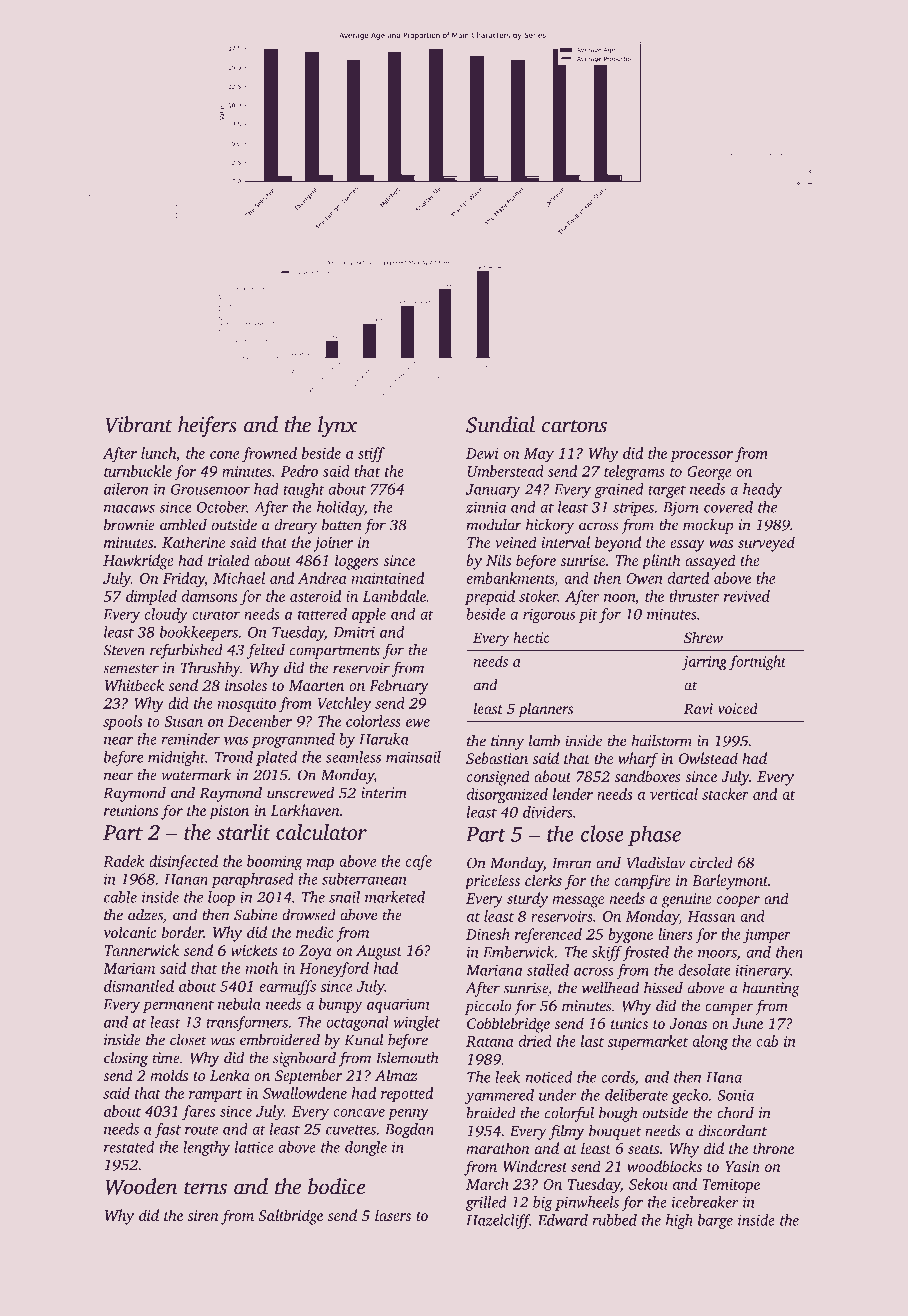 The height and width of the screenshot is (1316, 908). What do you see at coordinates (139, 424) in the screenshot?
I see `Vibrant` at bounding box center [139, 424].
